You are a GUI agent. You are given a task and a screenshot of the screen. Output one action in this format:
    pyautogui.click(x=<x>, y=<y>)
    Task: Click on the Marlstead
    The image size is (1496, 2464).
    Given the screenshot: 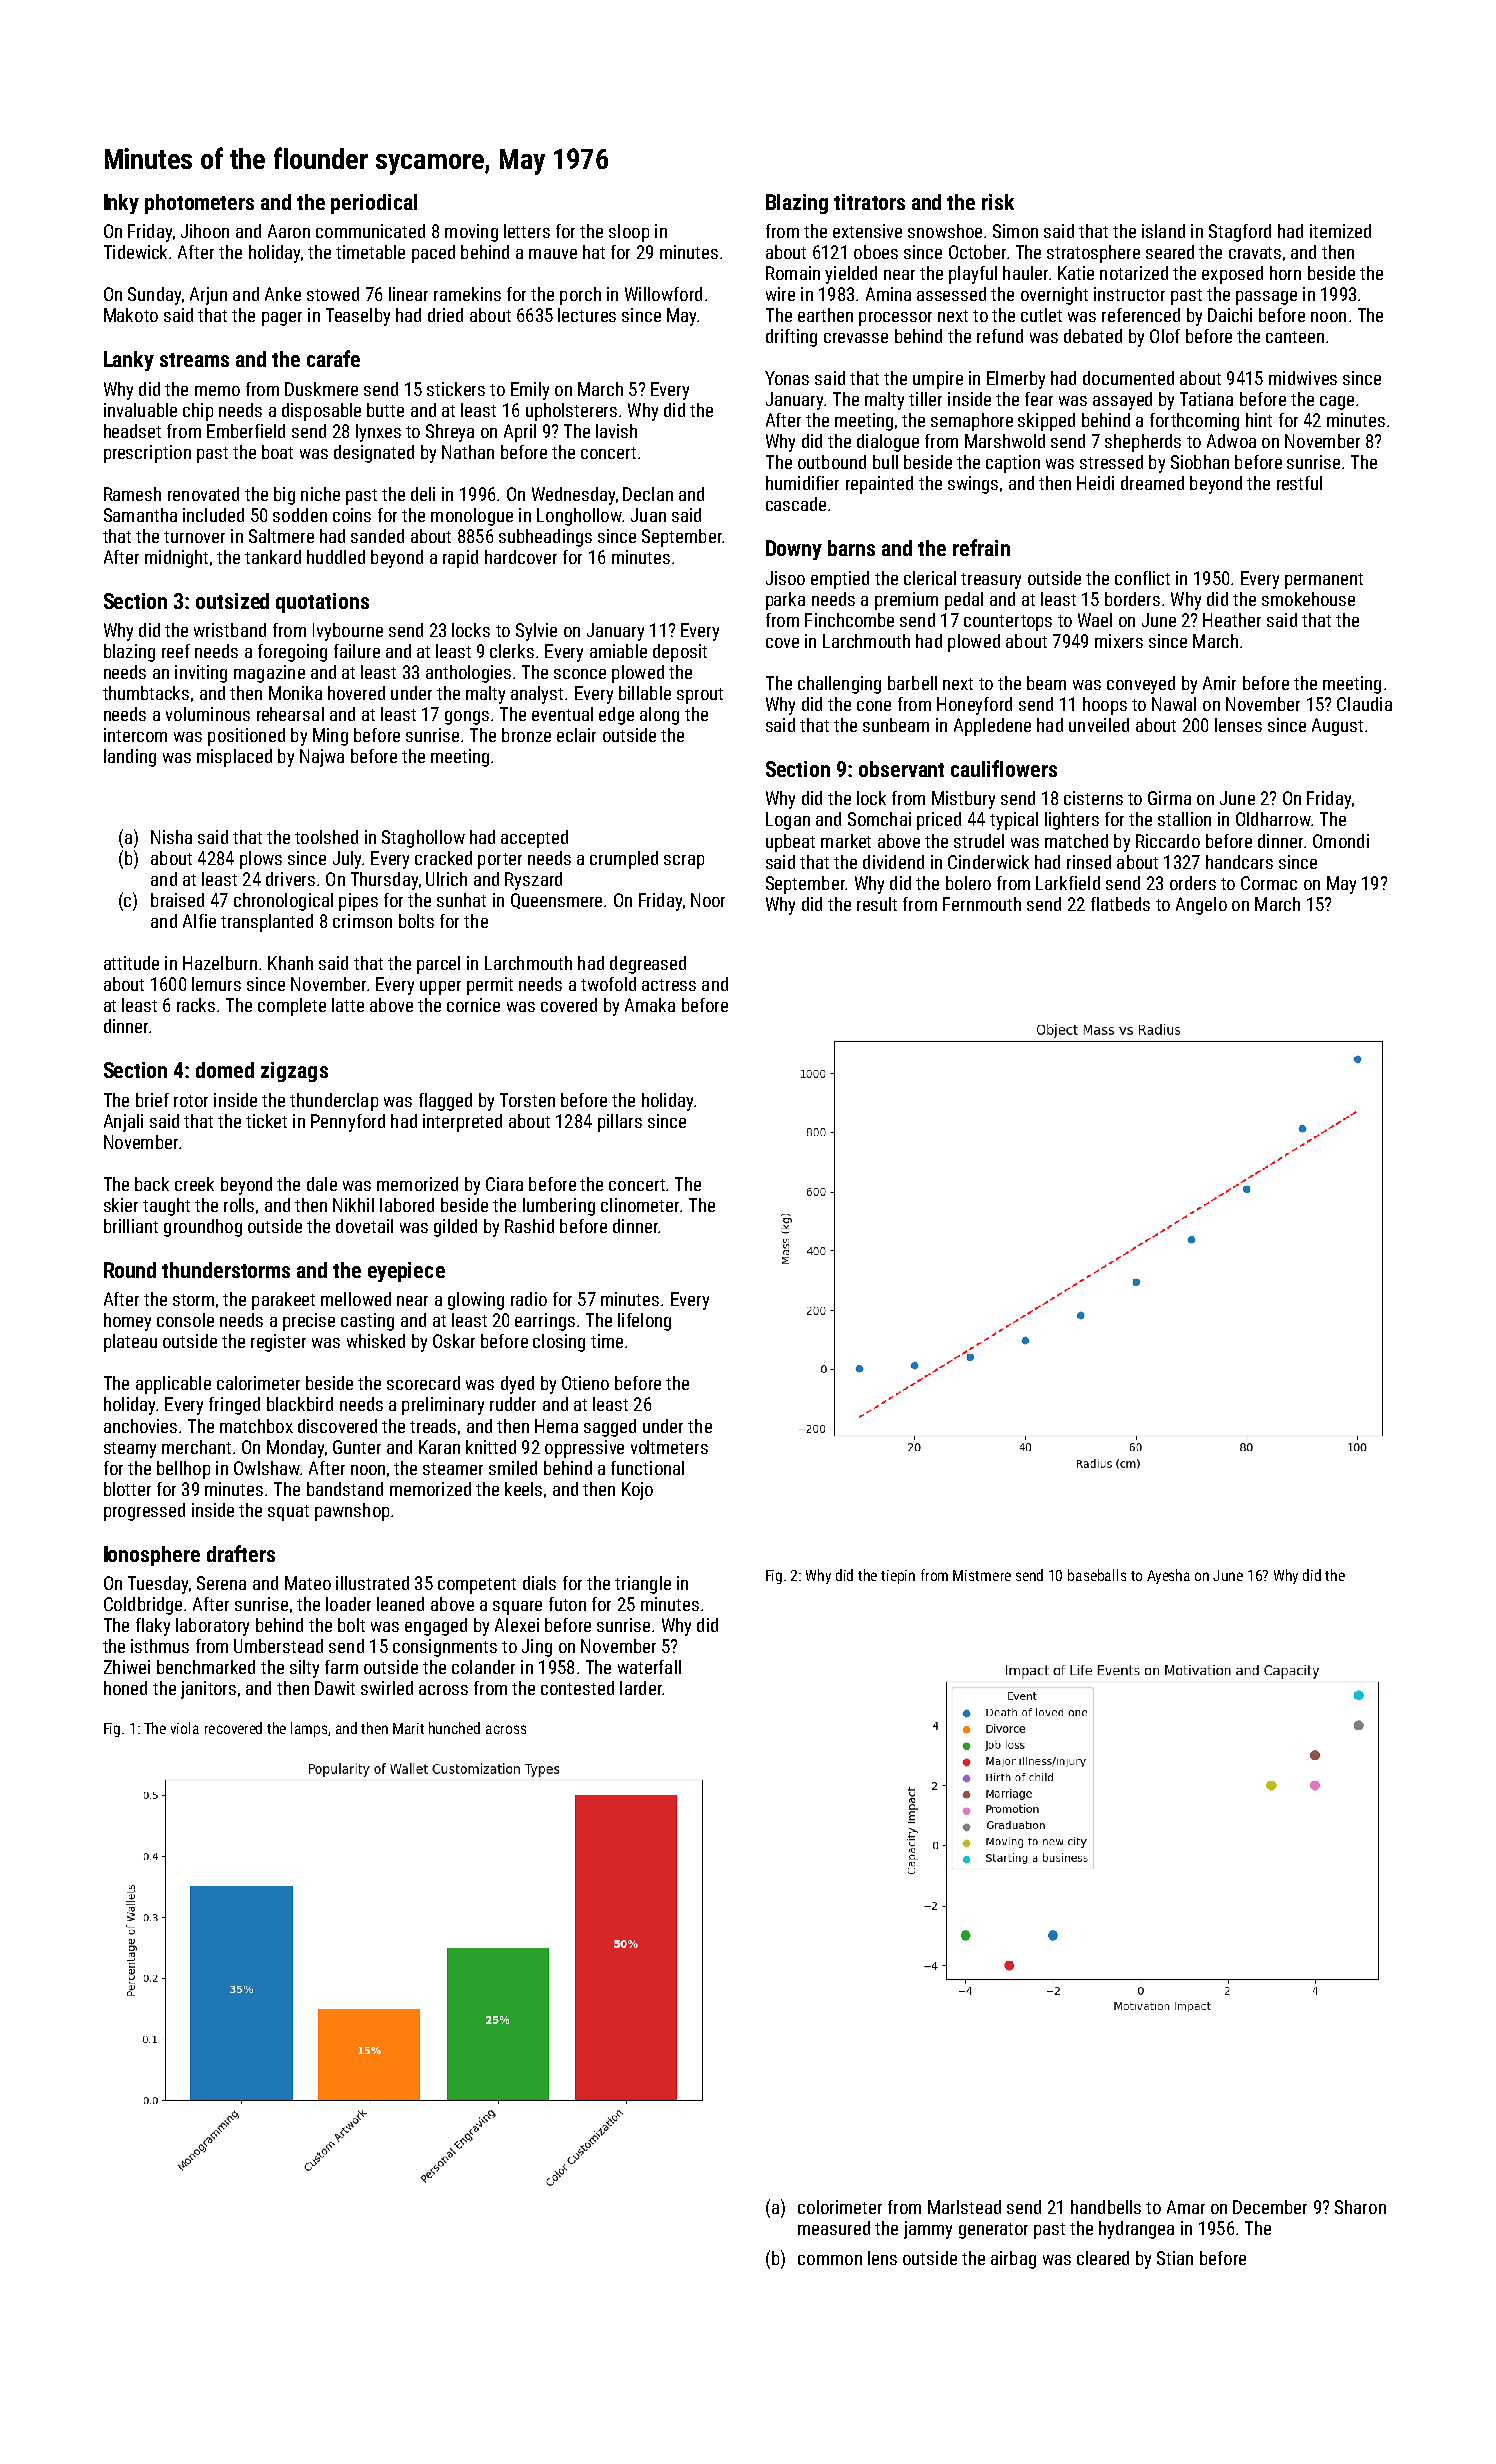 What is the action you would take?
    pyautogui.click(x=964, y=2207)
